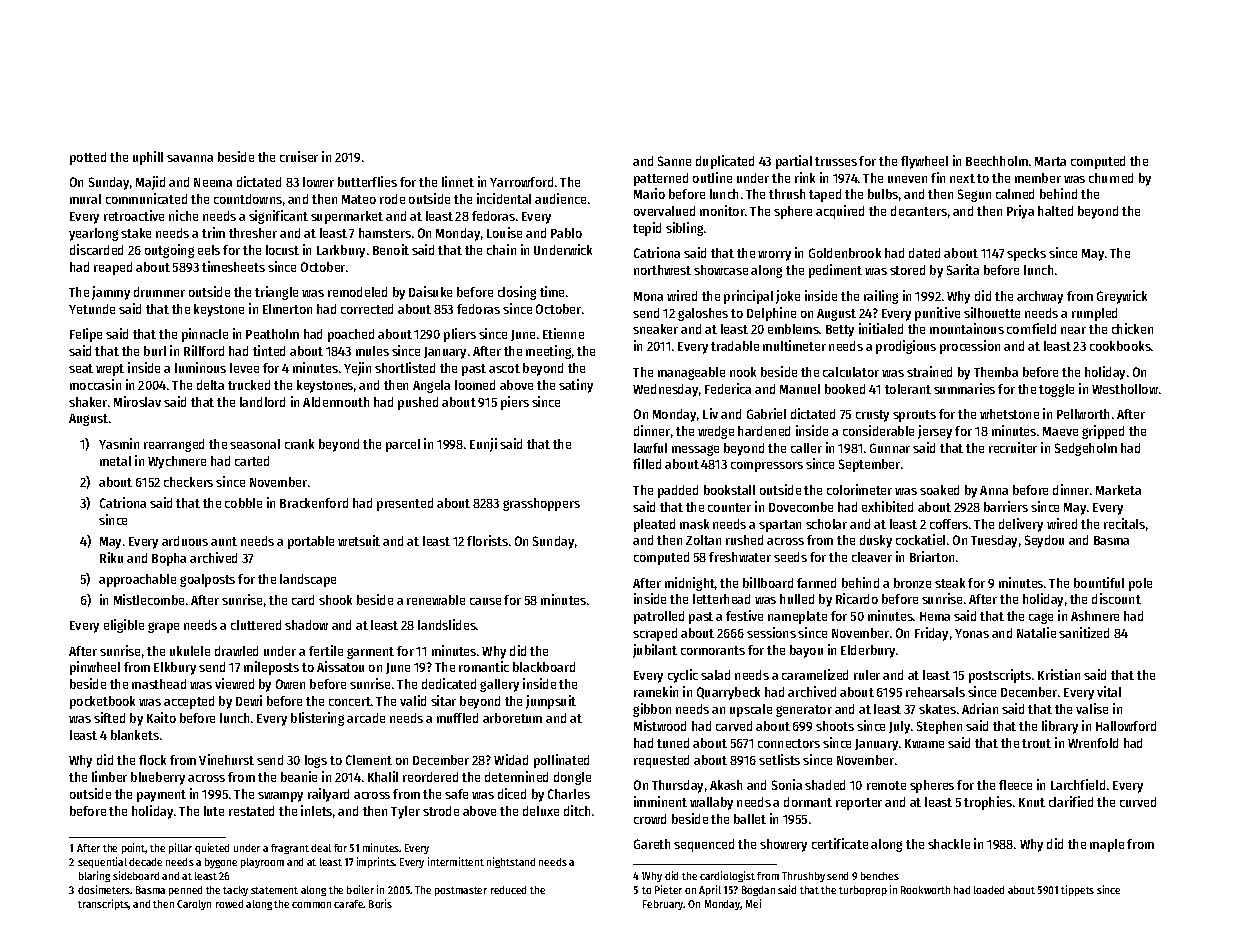 This screenshot has width=1233, height=952. I want to click on outgoing, so click(169, 251).
